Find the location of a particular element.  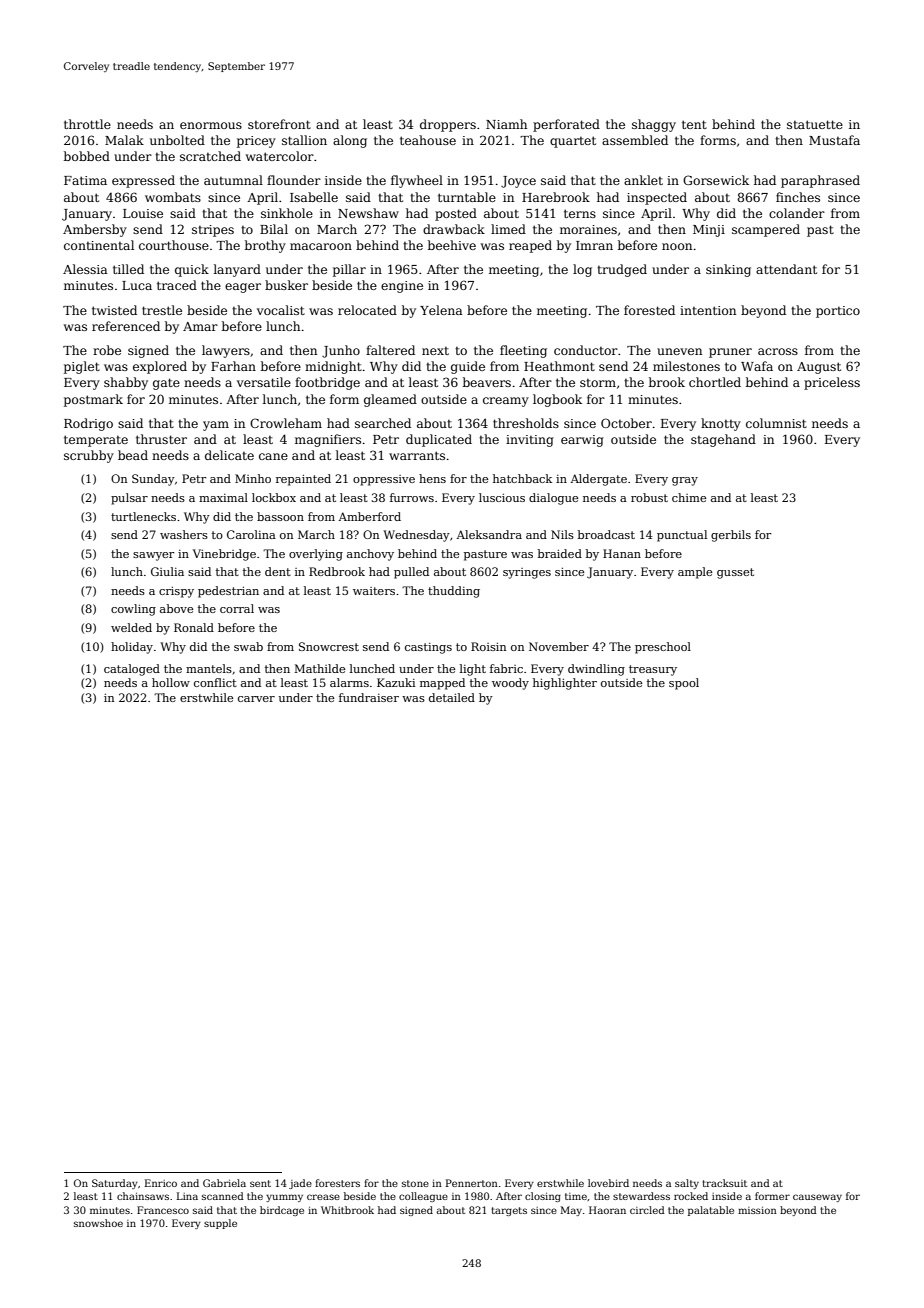

carver is located at coordinates (256, 699).
